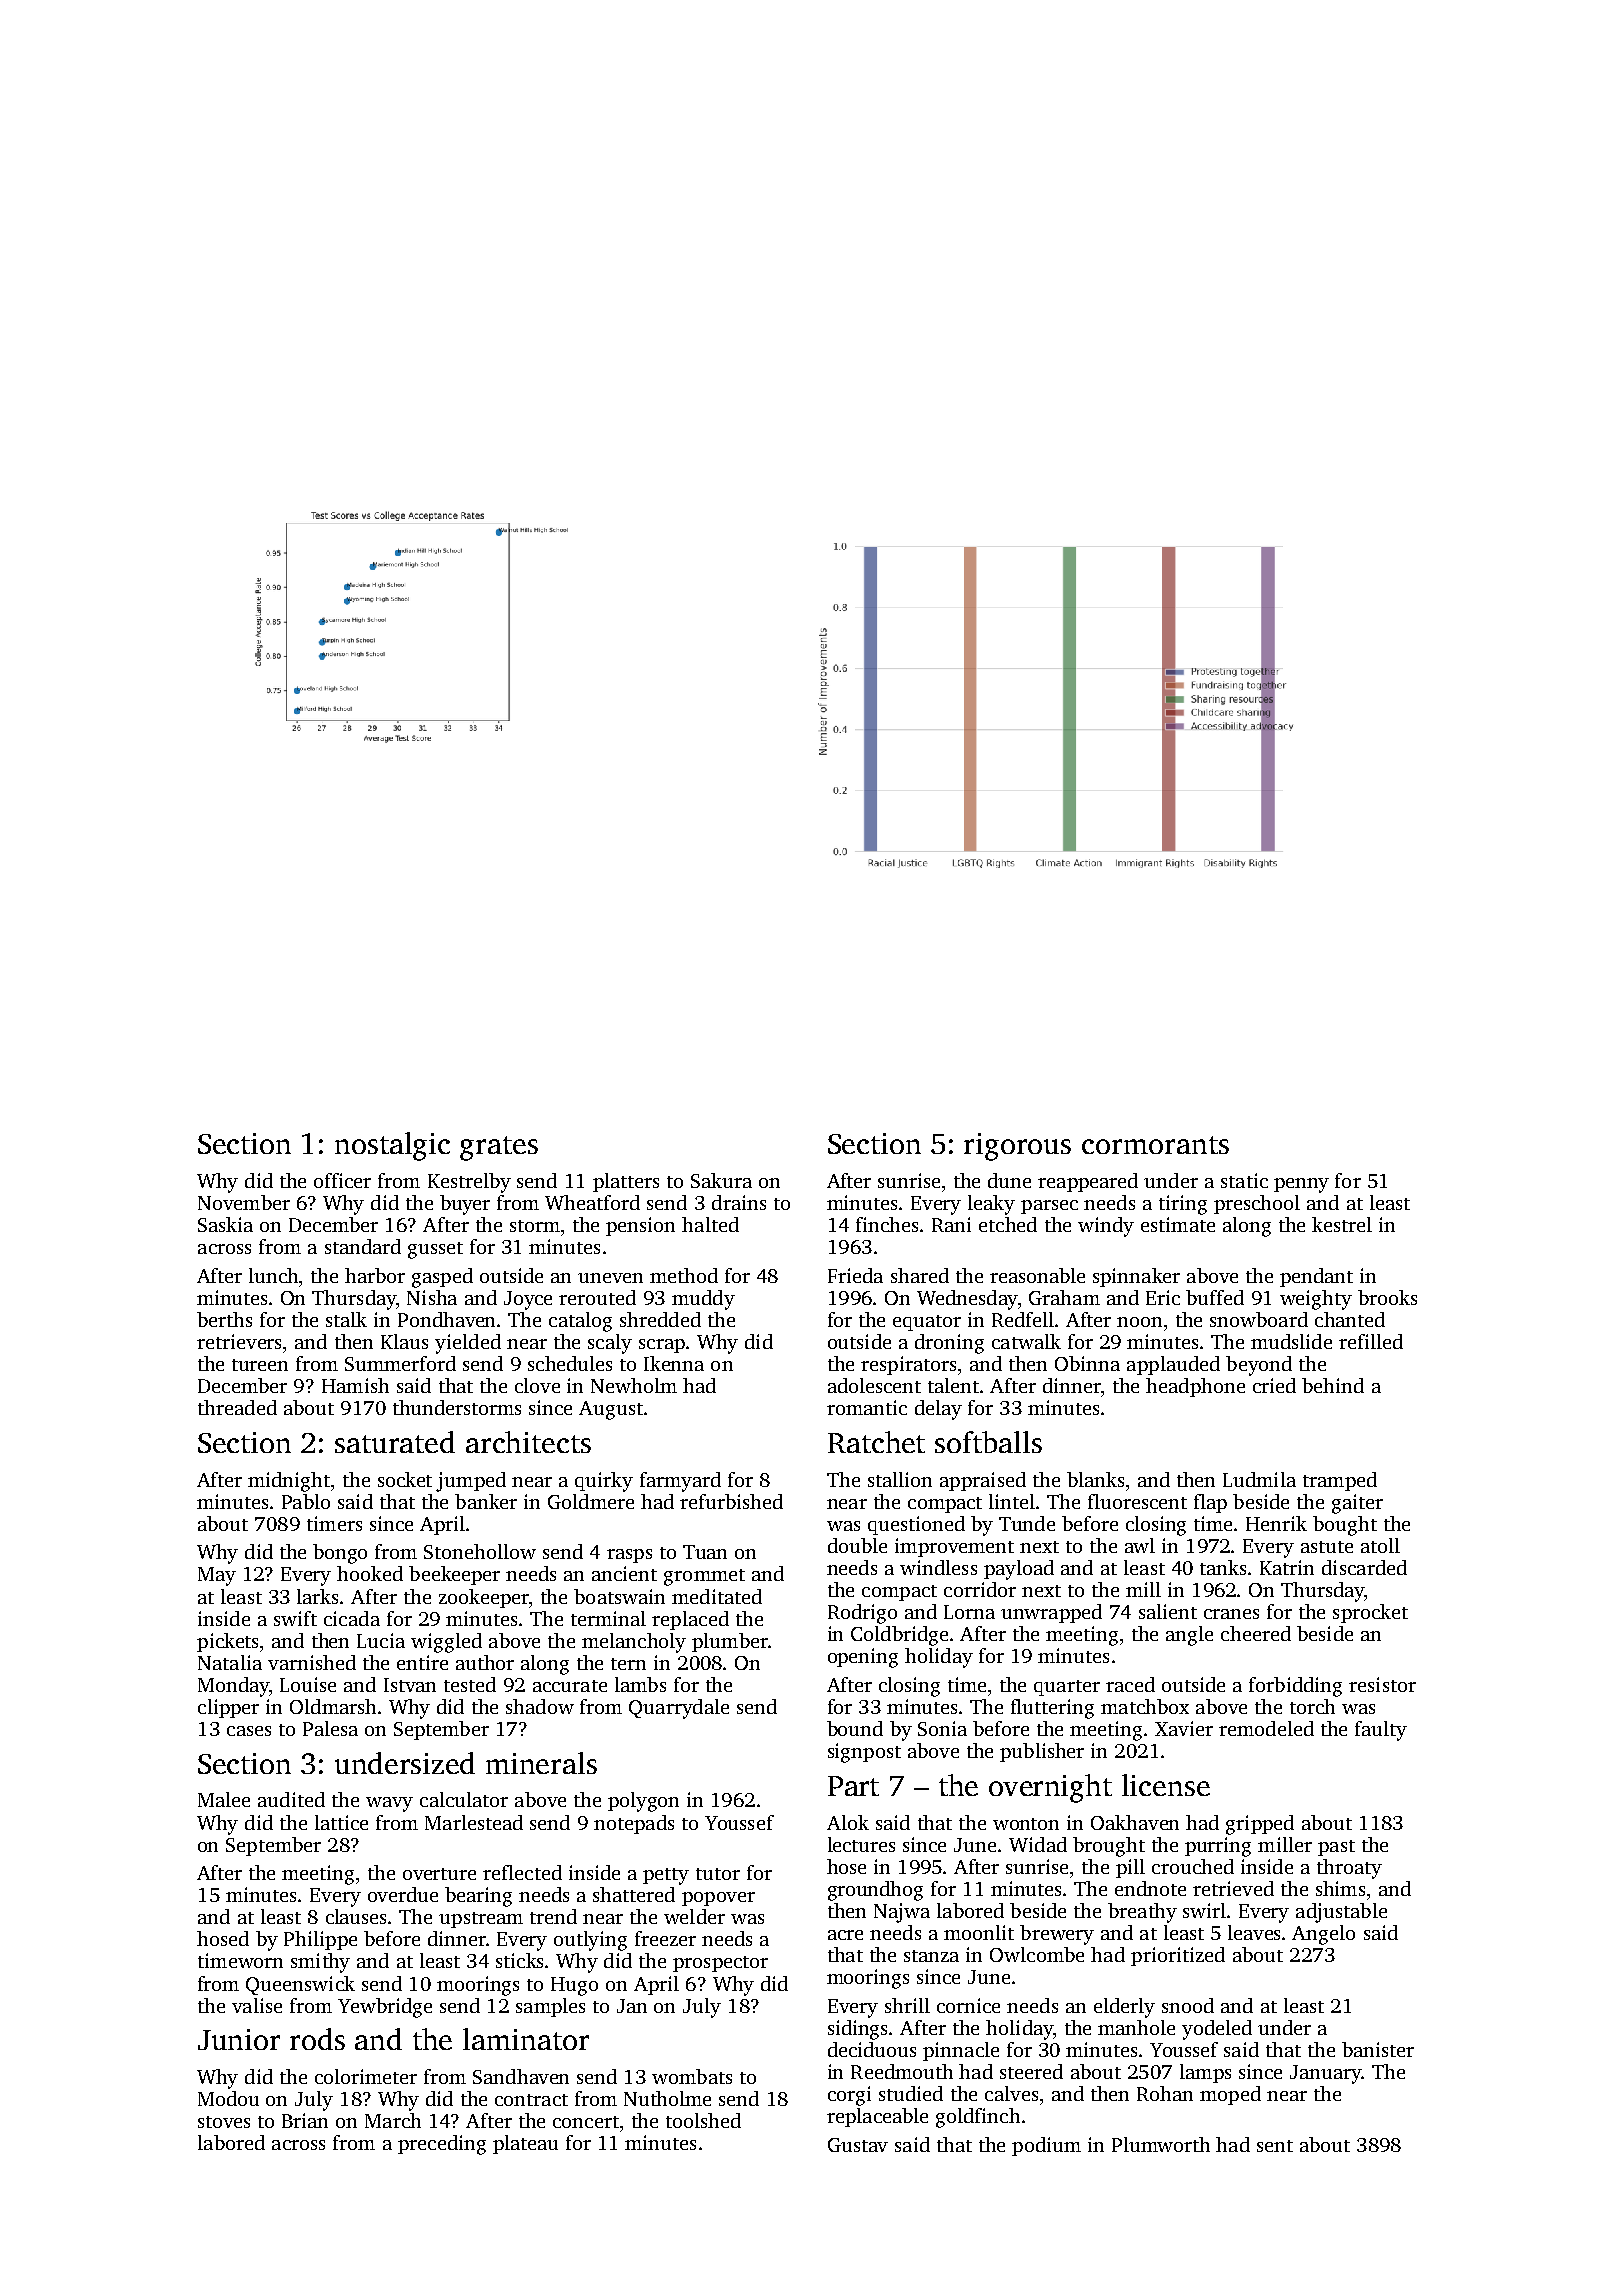 This screenshot has height=2292, width=1620. Describe the element at coordinates (1155, 1145) in the screenshot. I see `cormorants` at that location.
